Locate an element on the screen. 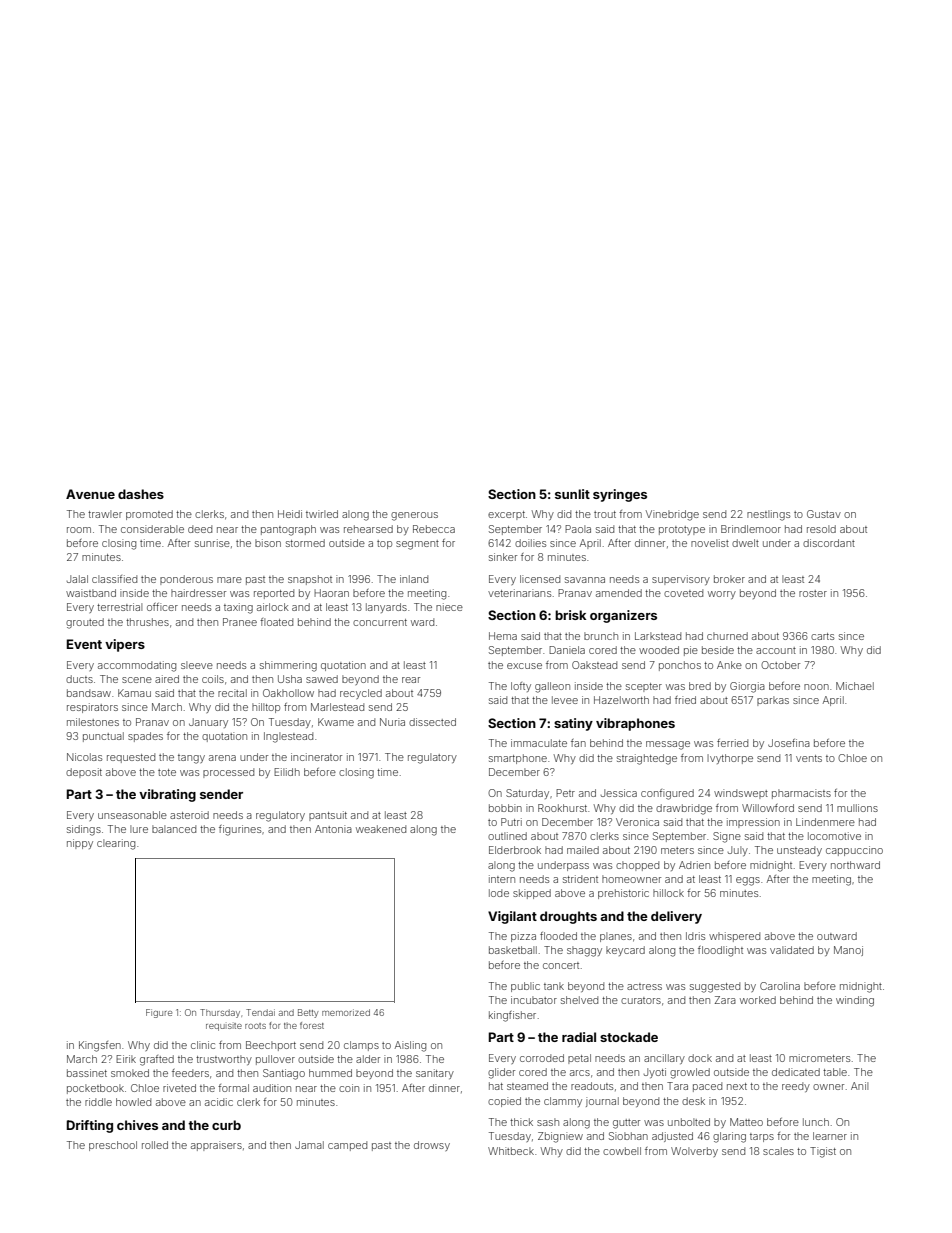 This screenshot has height=1233, width=952. suggested is located at coordinates (715, 987).
